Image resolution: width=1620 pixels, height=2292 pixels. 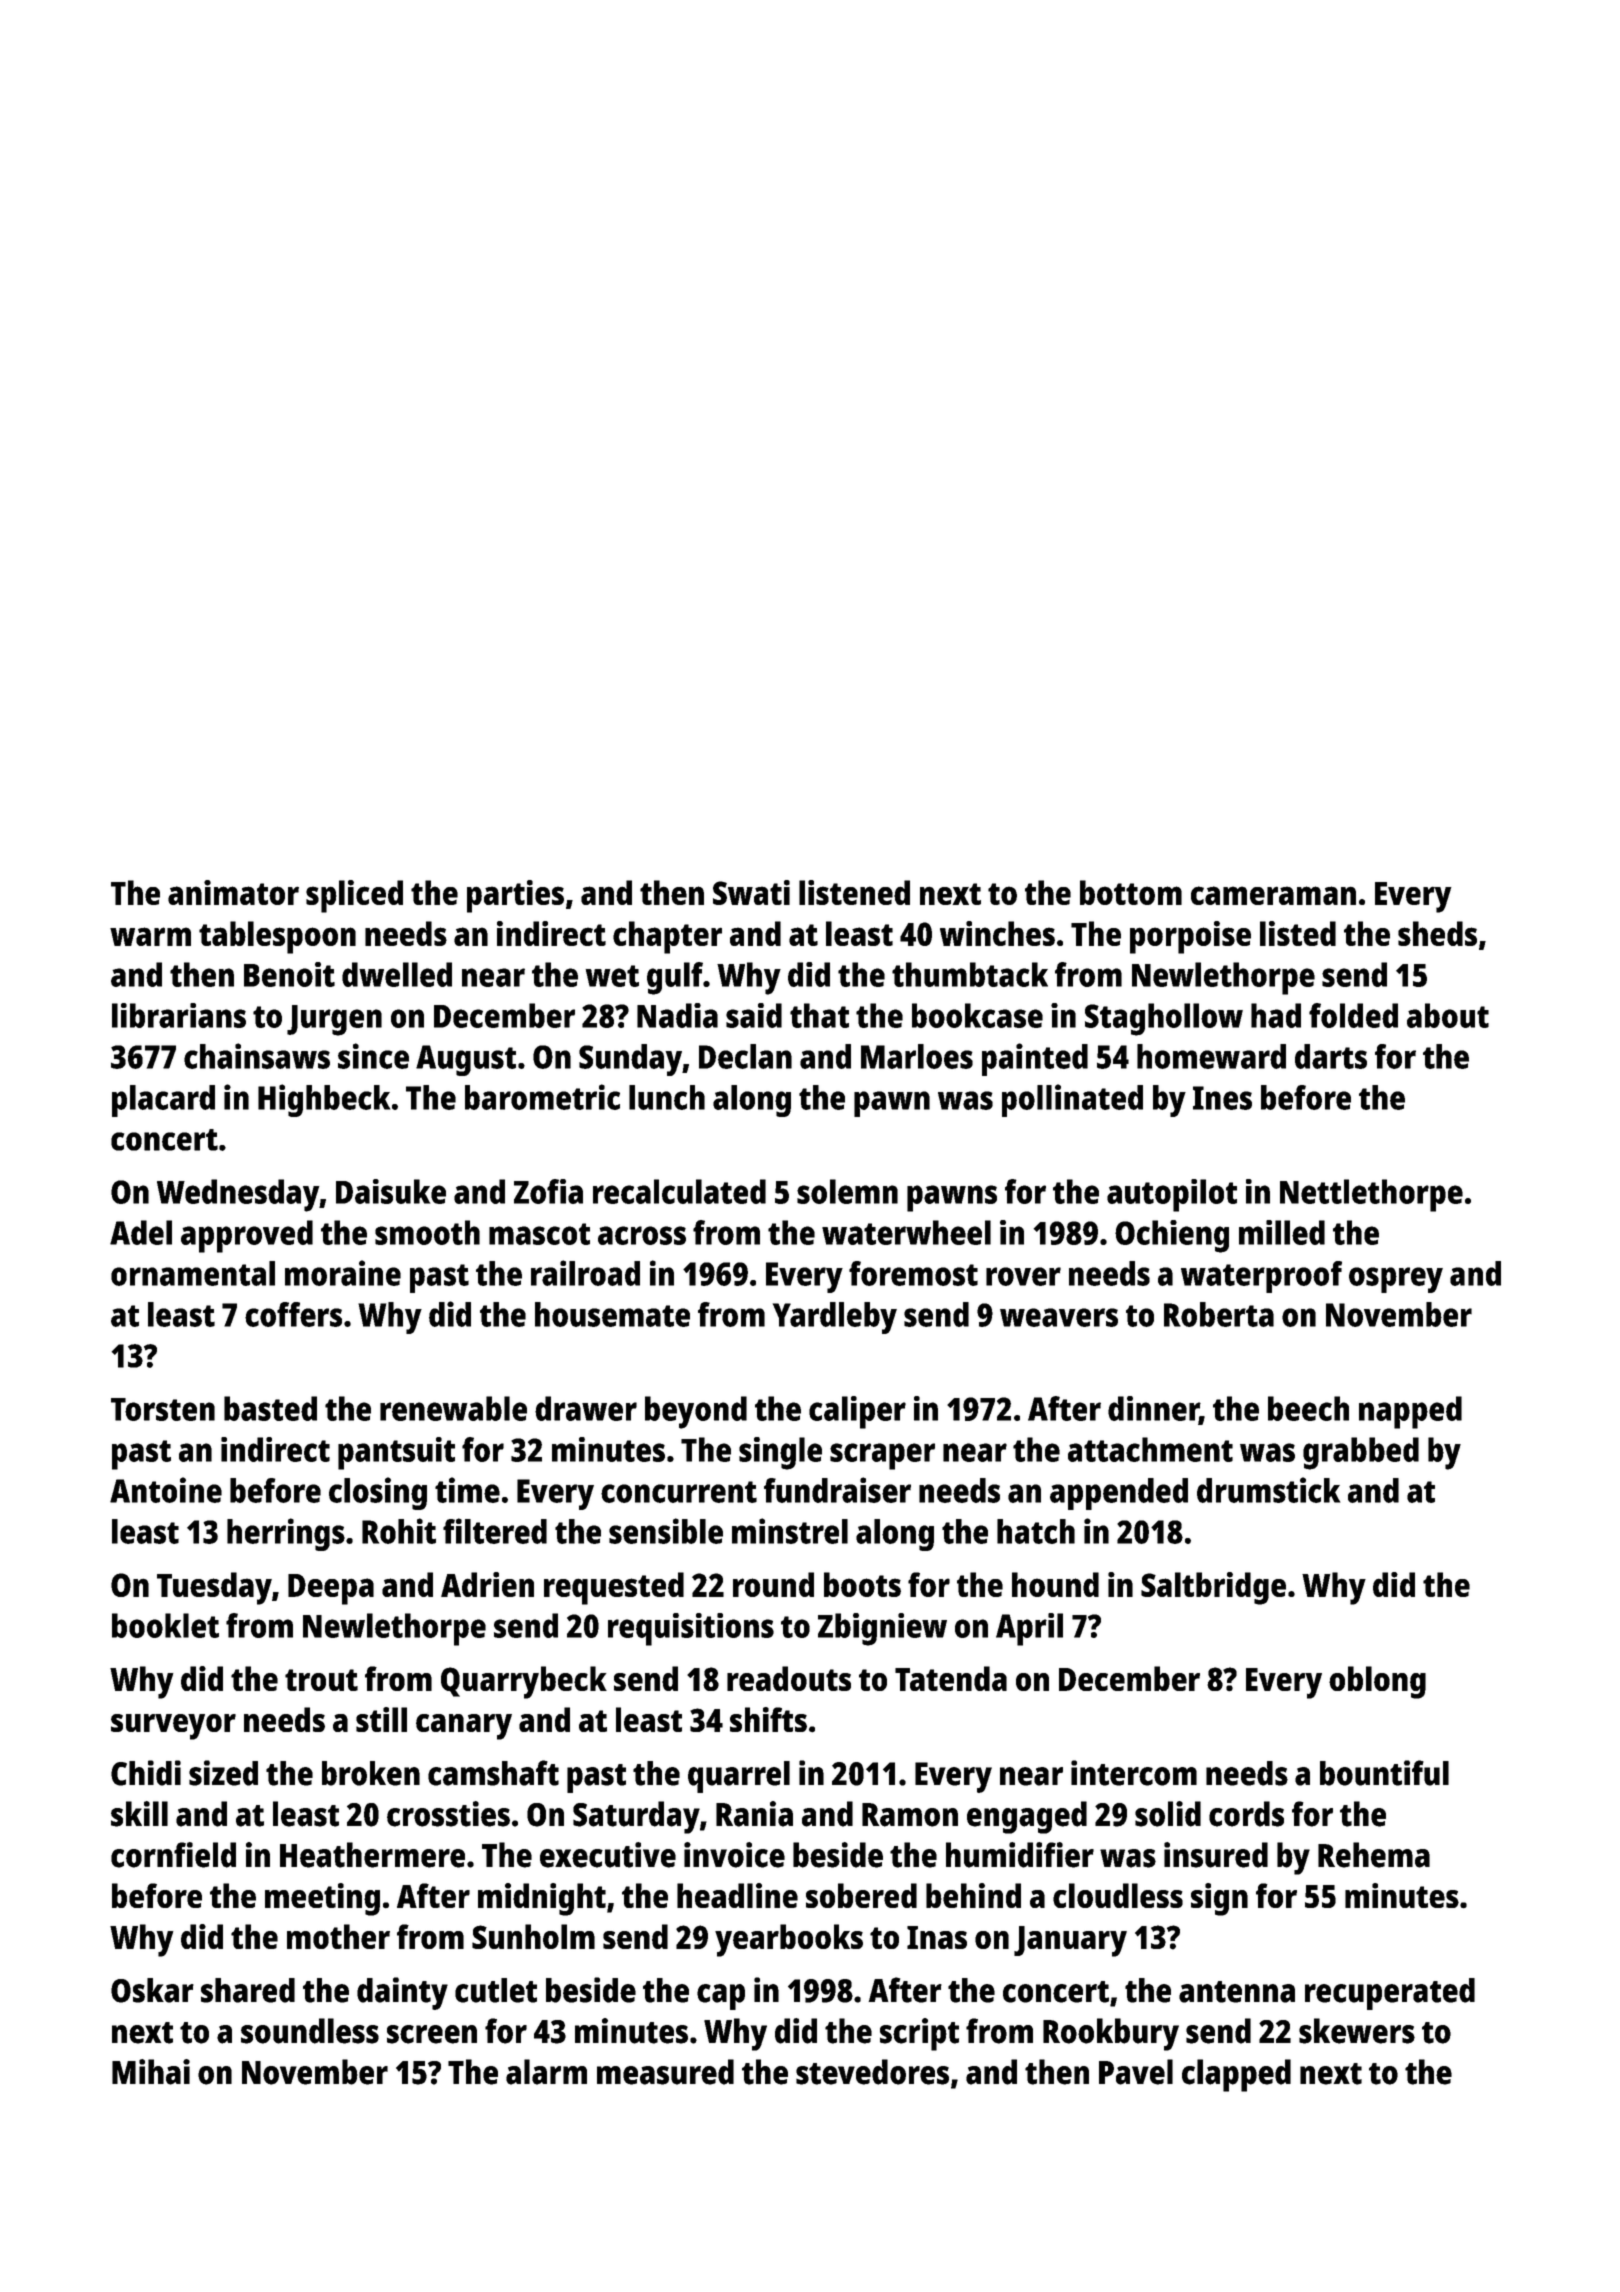 I want to click on porpoise, so click(x=1190, y=937).
